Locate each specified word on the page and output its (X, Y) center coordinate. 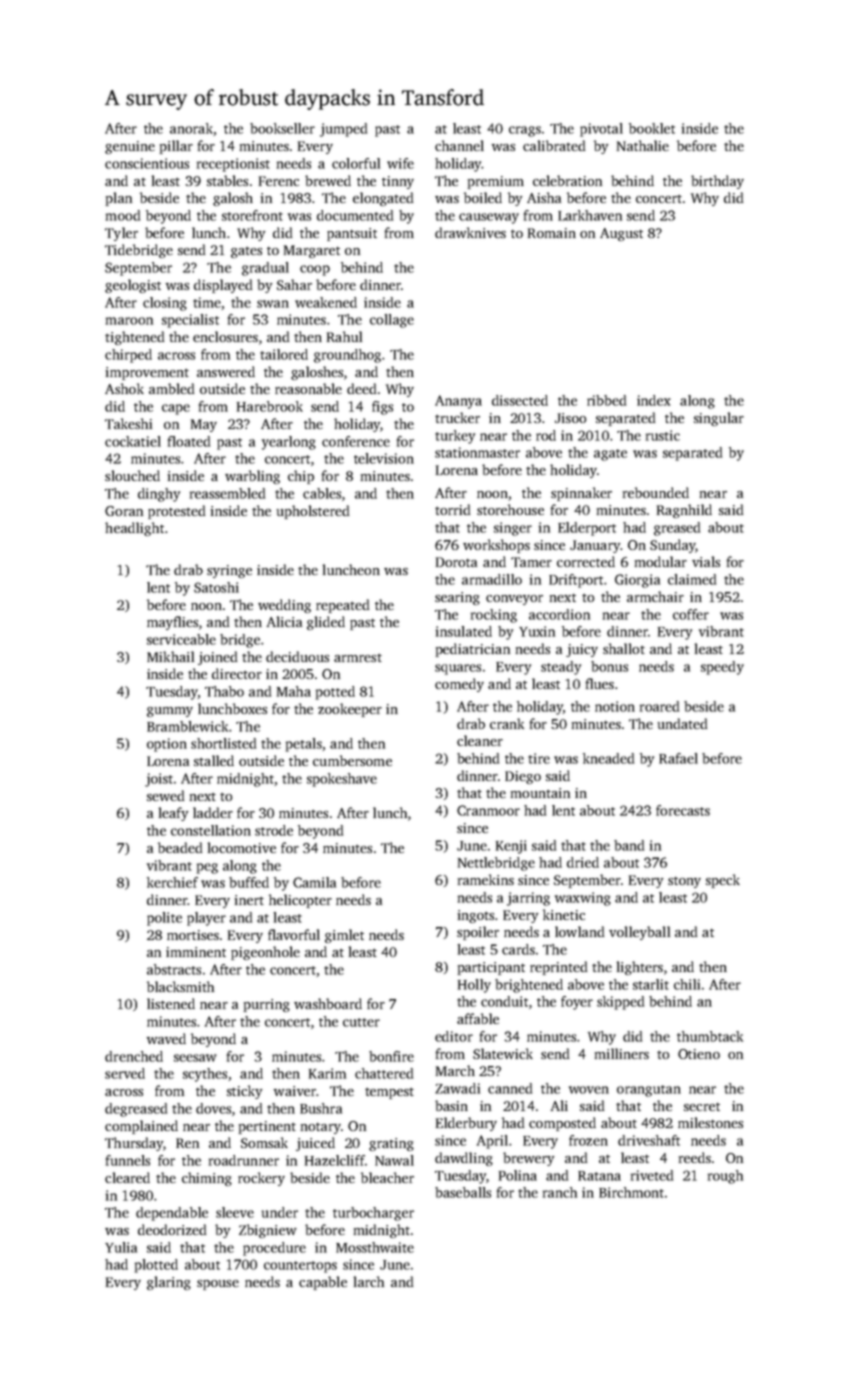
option (167, 745)
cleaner (480, 740)
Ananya (458, 402)
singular (719, 419)
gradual (265, 269)
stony (684, 882)
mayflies (172, 623)
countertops (300, 1267)
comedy (459, 685)
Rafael (678, 758)
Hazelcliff (335, 1160)
